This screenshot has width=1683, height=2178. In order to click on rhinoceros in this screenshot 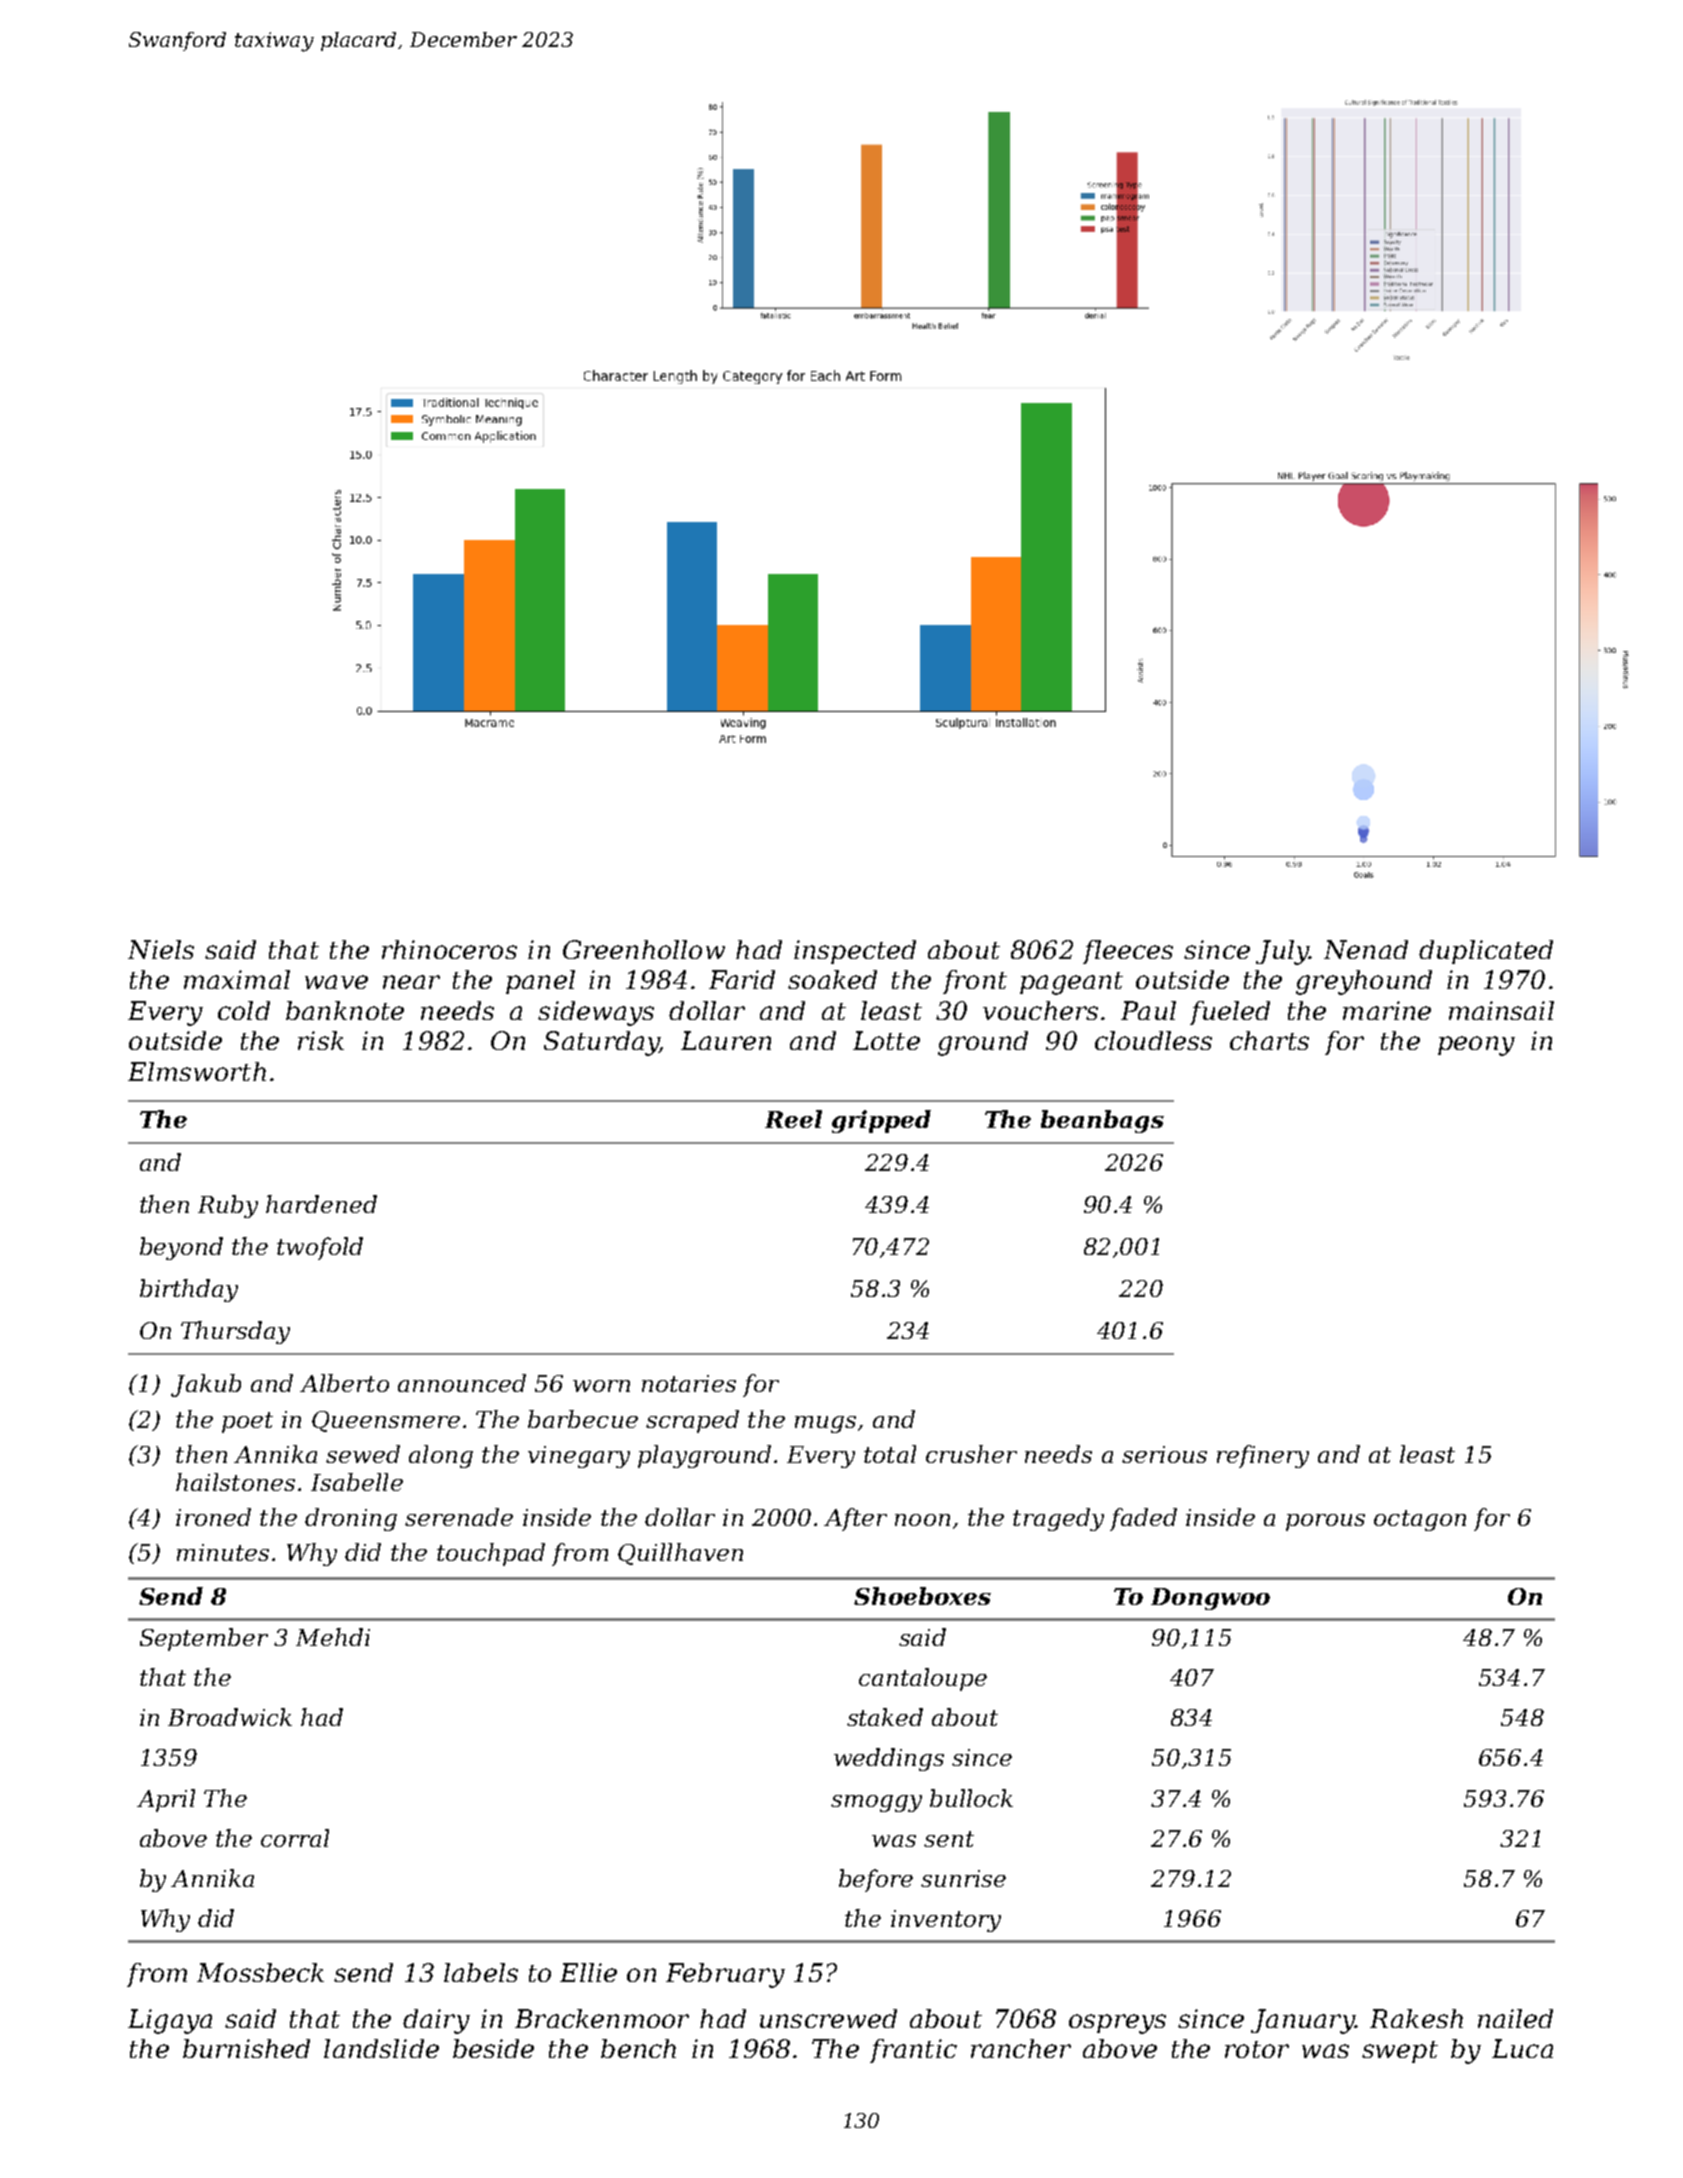, I will do `click(449, 949)`.
